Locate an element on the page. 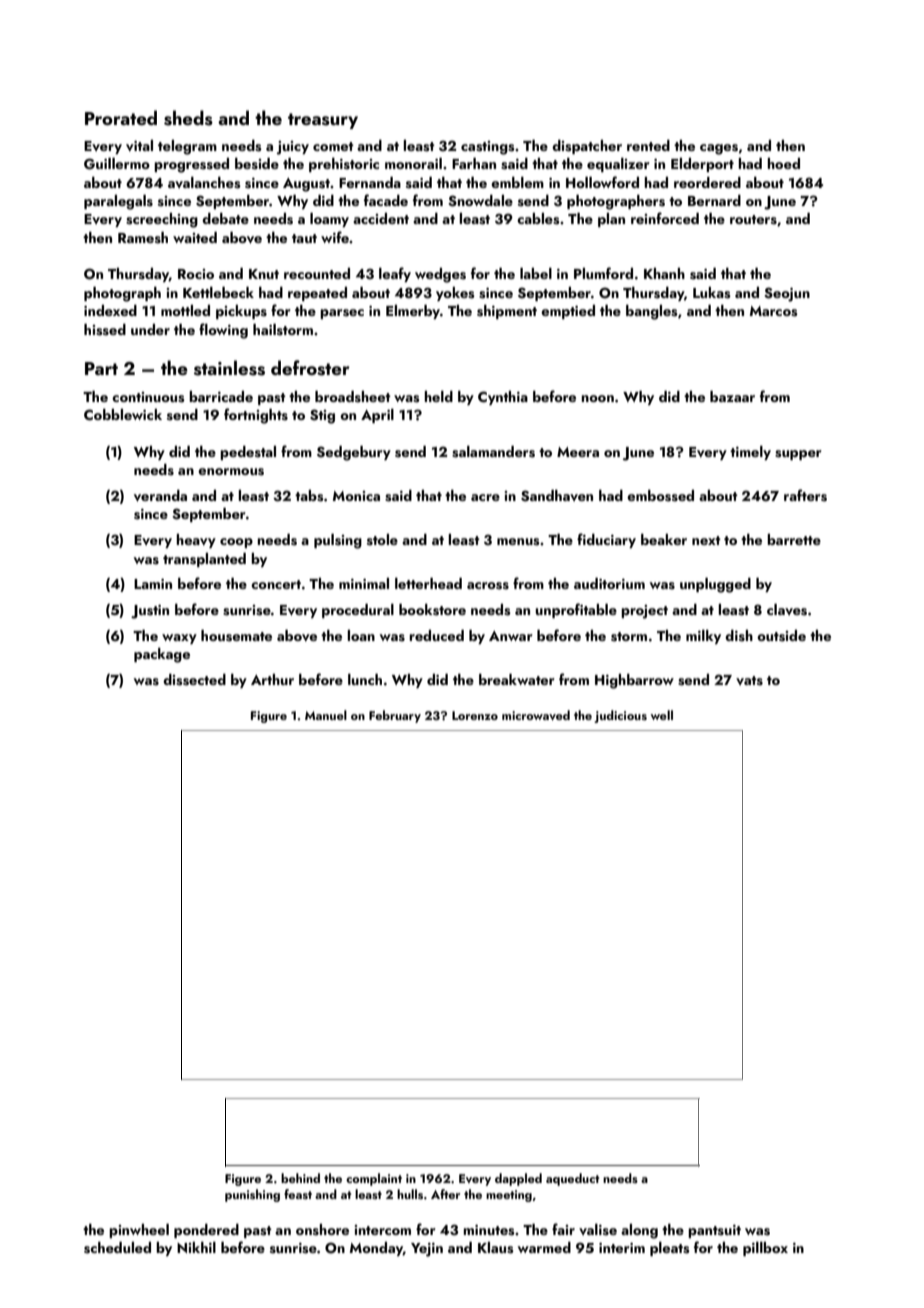 This image has width=924, height=1308. treasury is located at coordinates (323, 121).
